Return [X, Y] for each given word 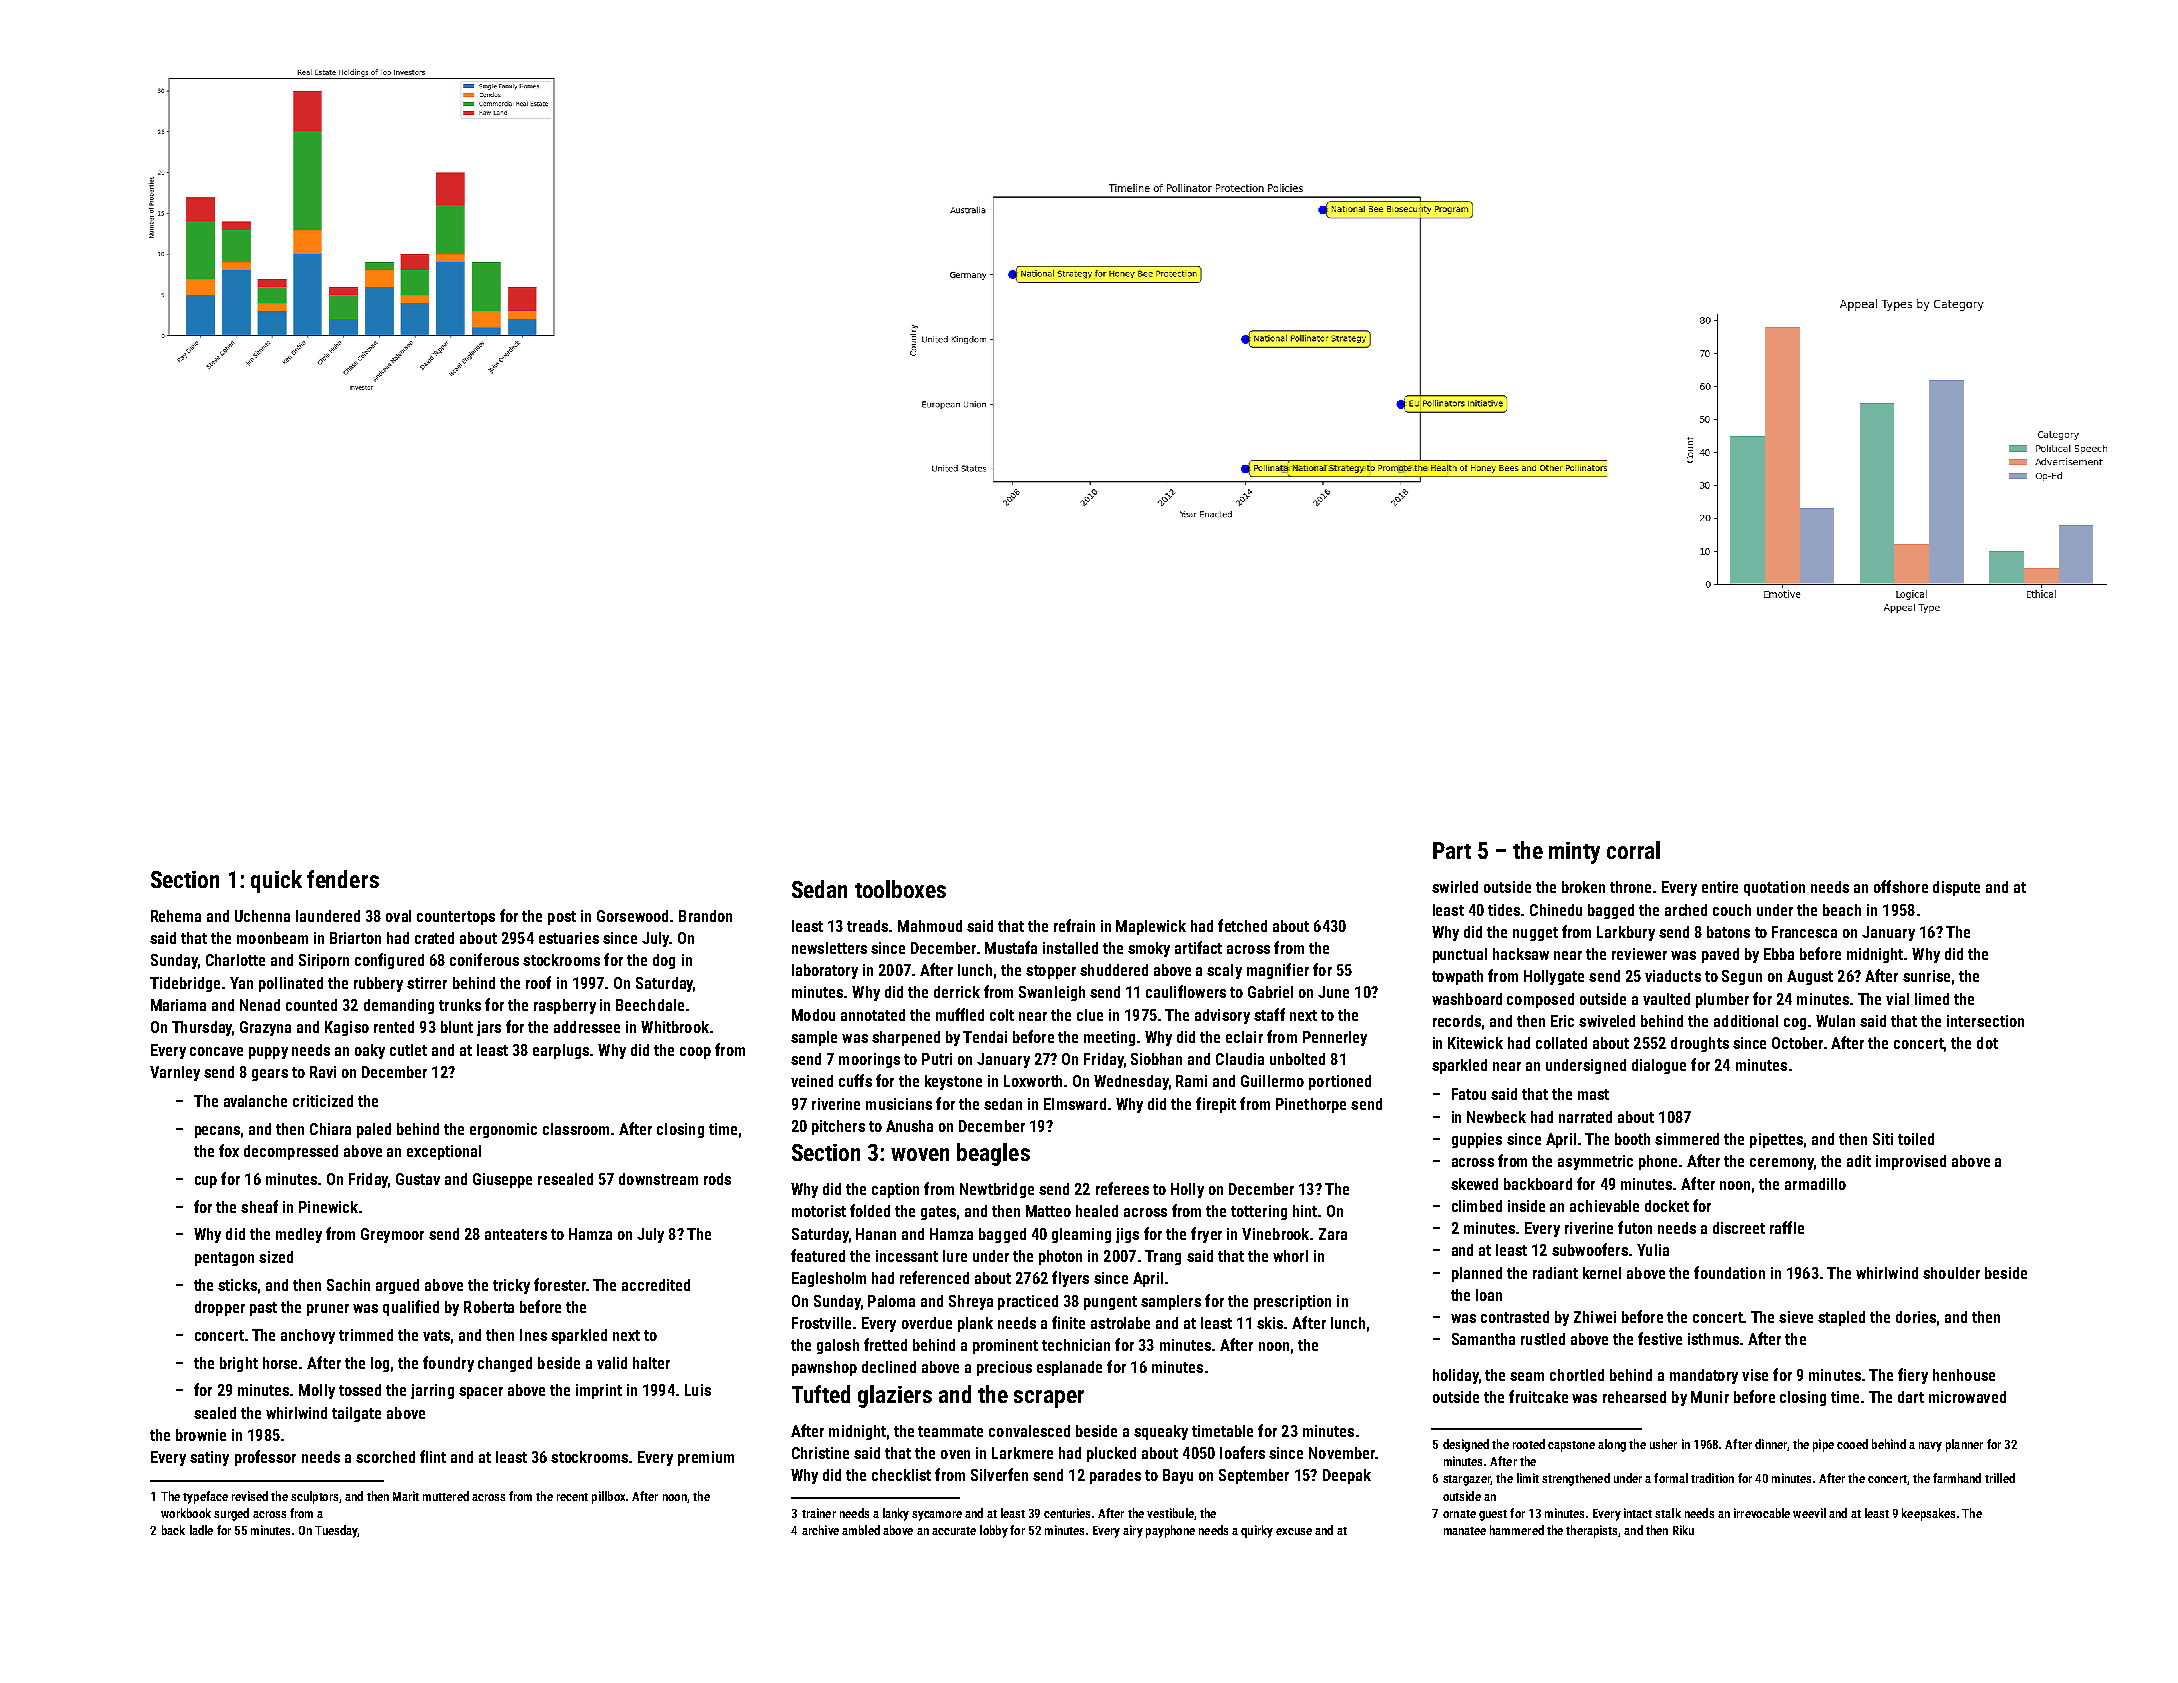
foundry [448, 1364]
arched [1686, 910]
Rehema [176, 916]
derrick [957, 992]
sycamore [937, 1516]
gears [270, 1075]
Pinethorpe [1311, 1105]
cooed [1852, 1444]
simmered [1687, 1139]
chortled [1577, 1375]
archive [820, 1530]
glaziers [895, 1396]
